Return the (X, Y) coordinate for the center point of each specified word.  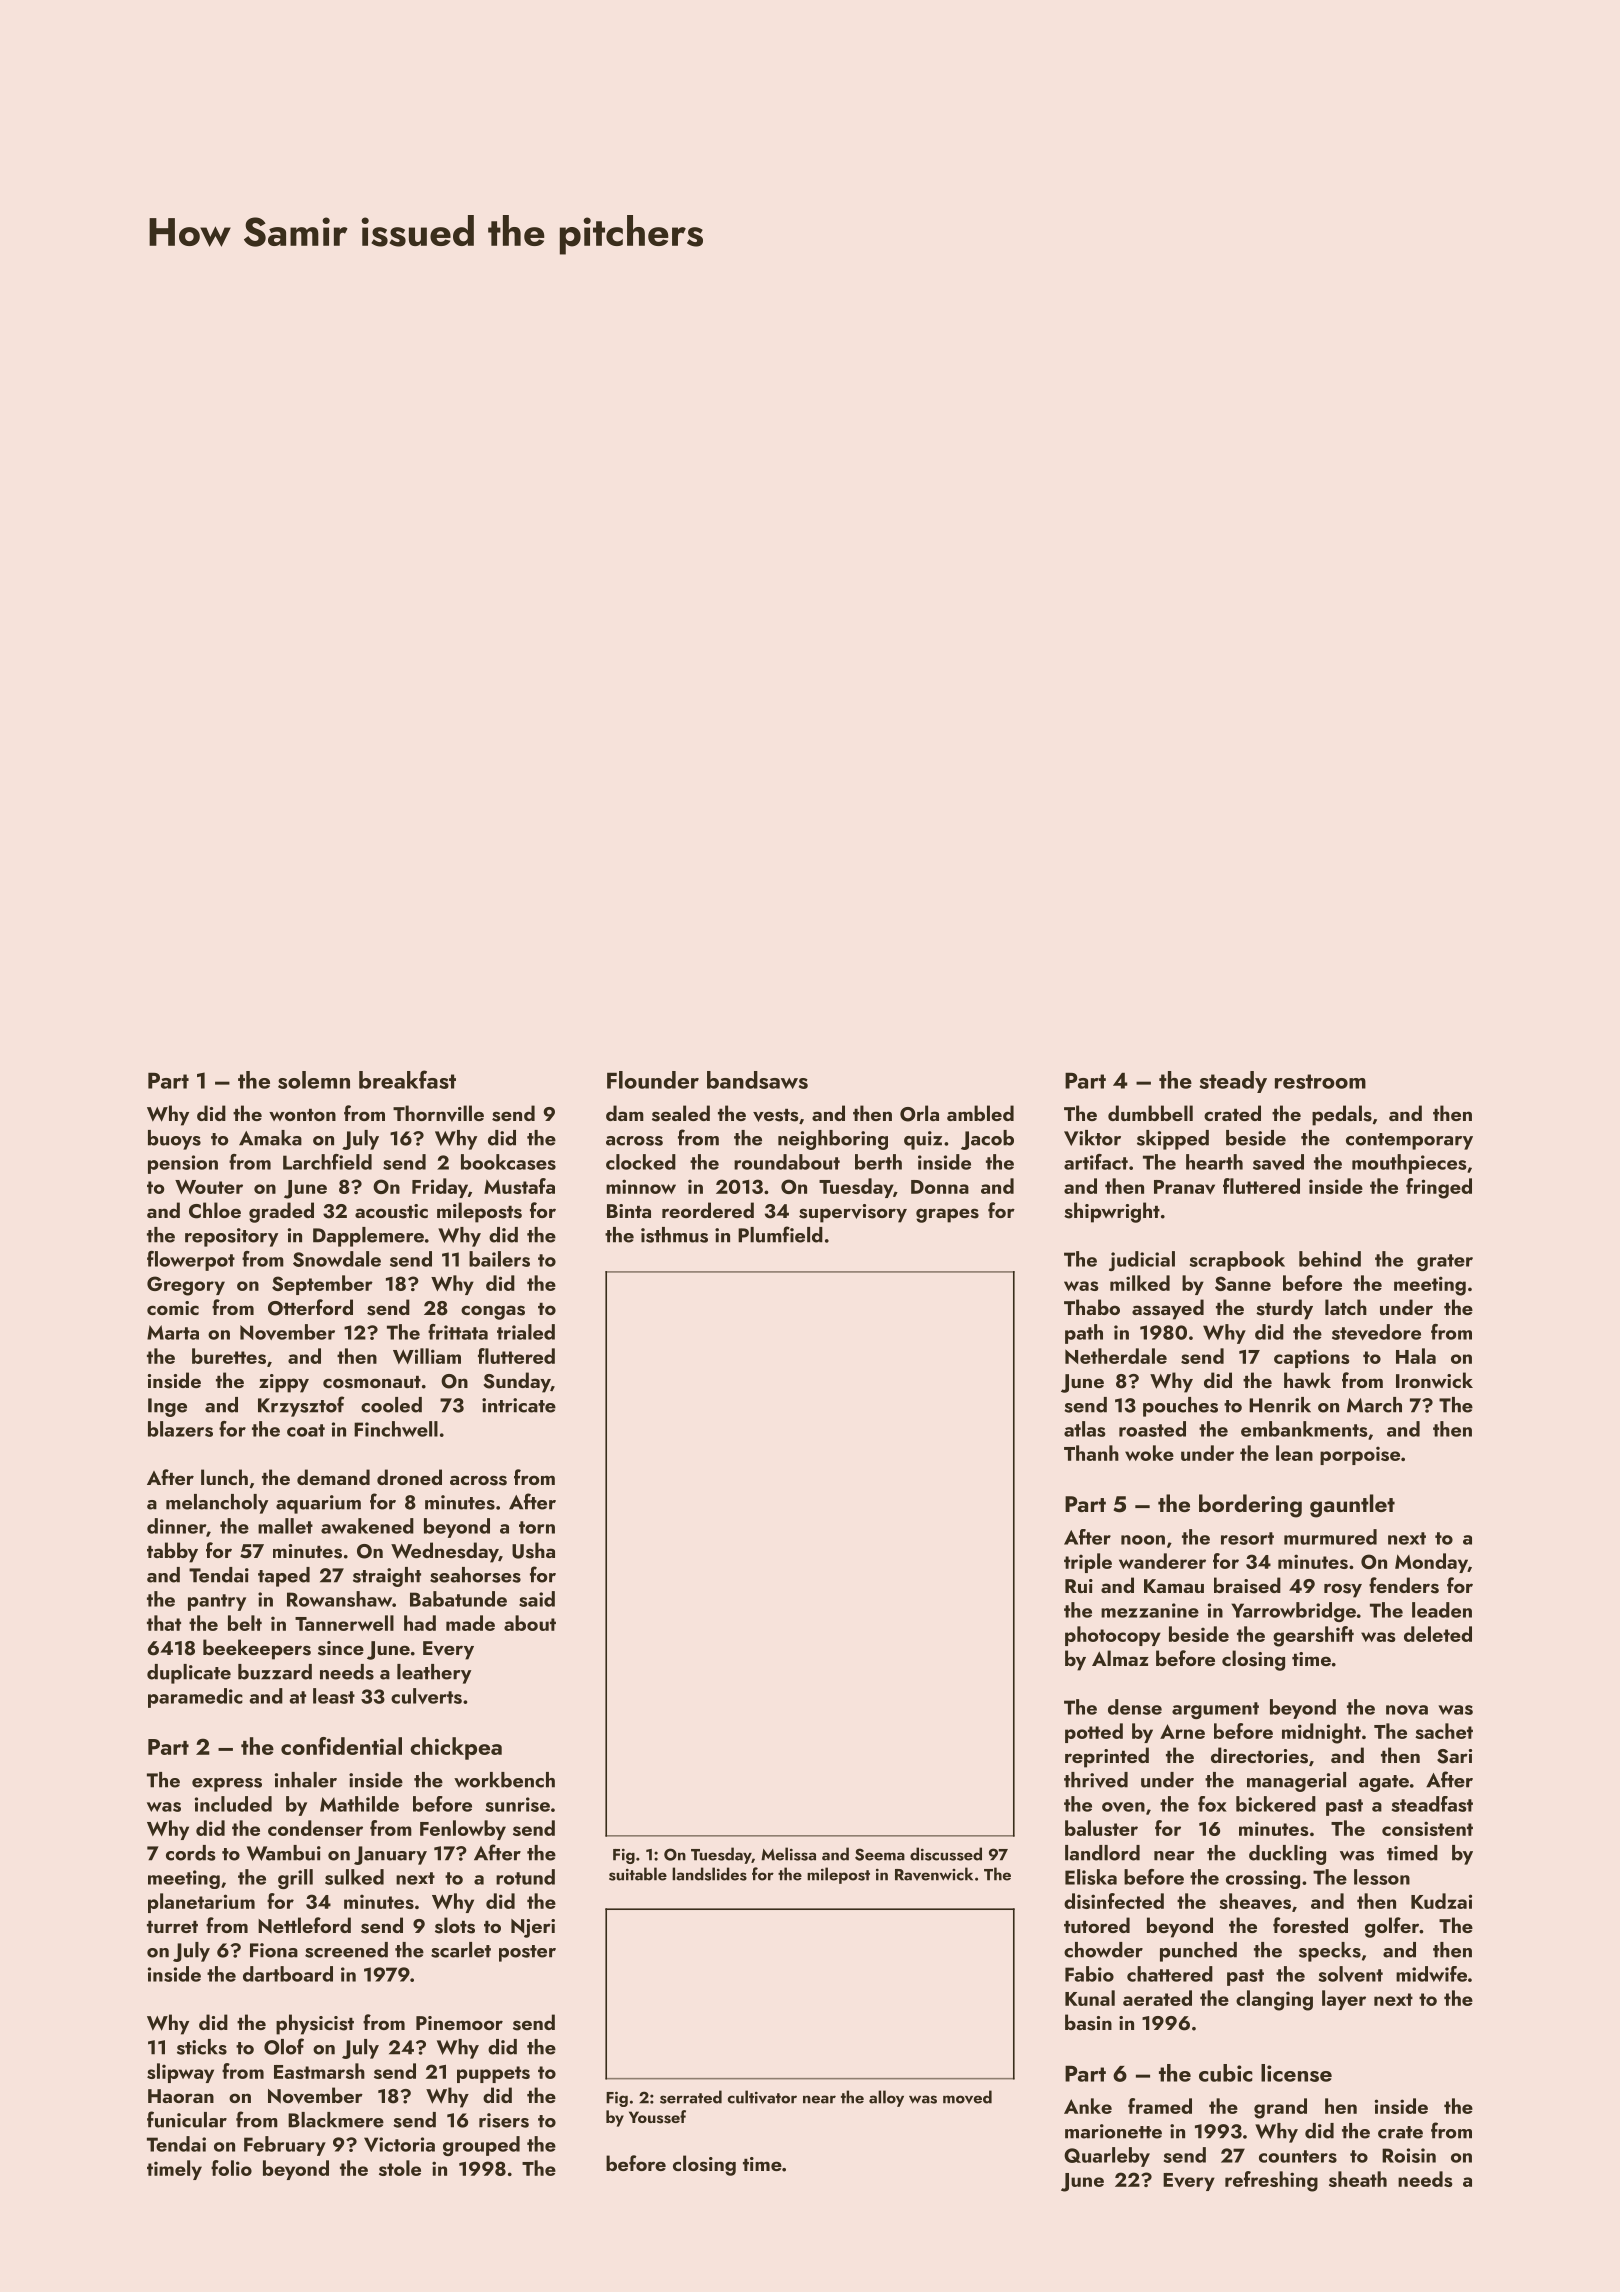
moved (967, 2097)
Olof (284, 2046)
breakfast (407, 1079)
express (227, 1785)
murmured (1330, 1537)
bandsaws (757, 1080)
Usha (533, 1550)
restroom (1320, 1081)
